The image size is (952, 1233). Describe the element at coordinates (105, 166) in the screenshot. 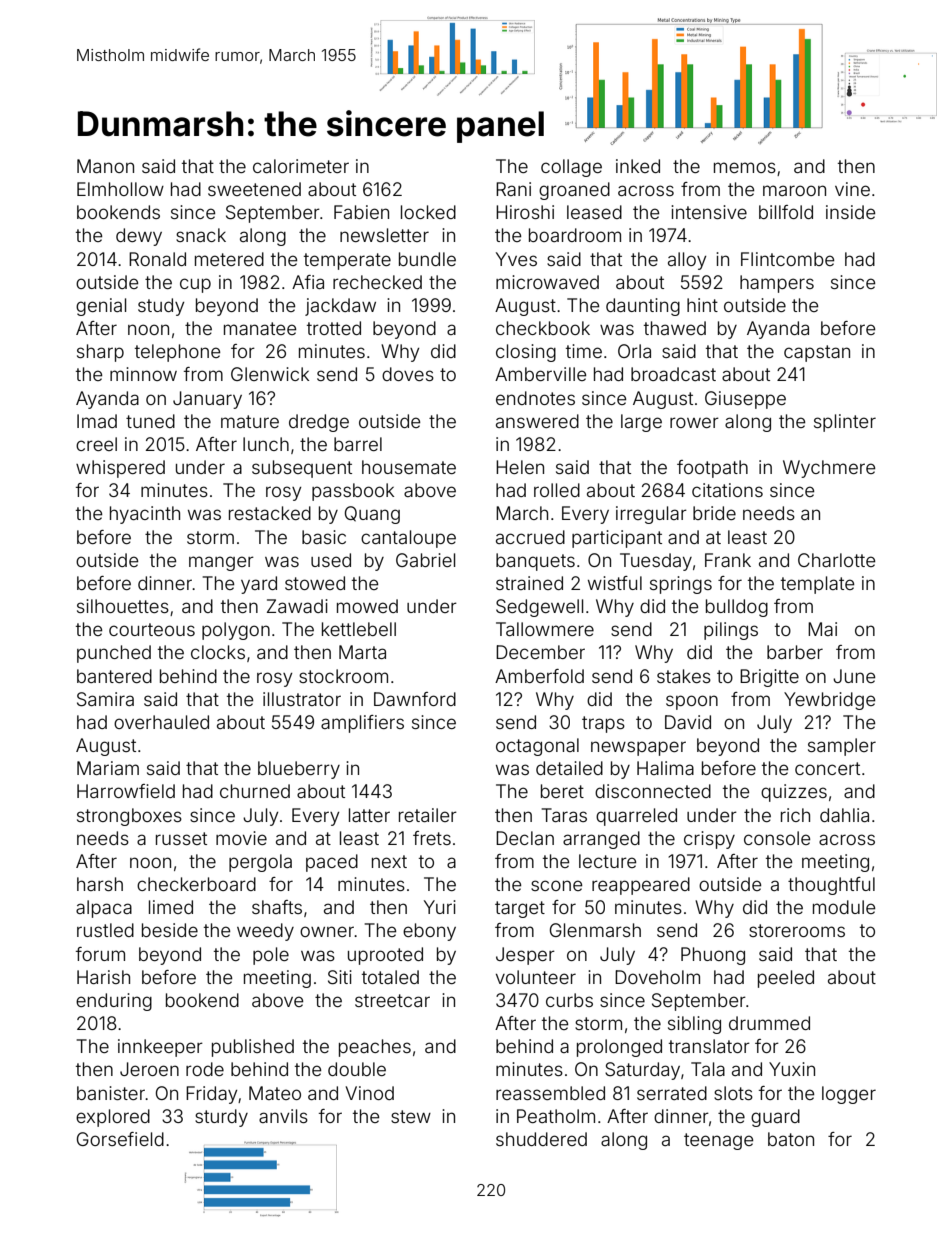

I see `Manon` at that location.
